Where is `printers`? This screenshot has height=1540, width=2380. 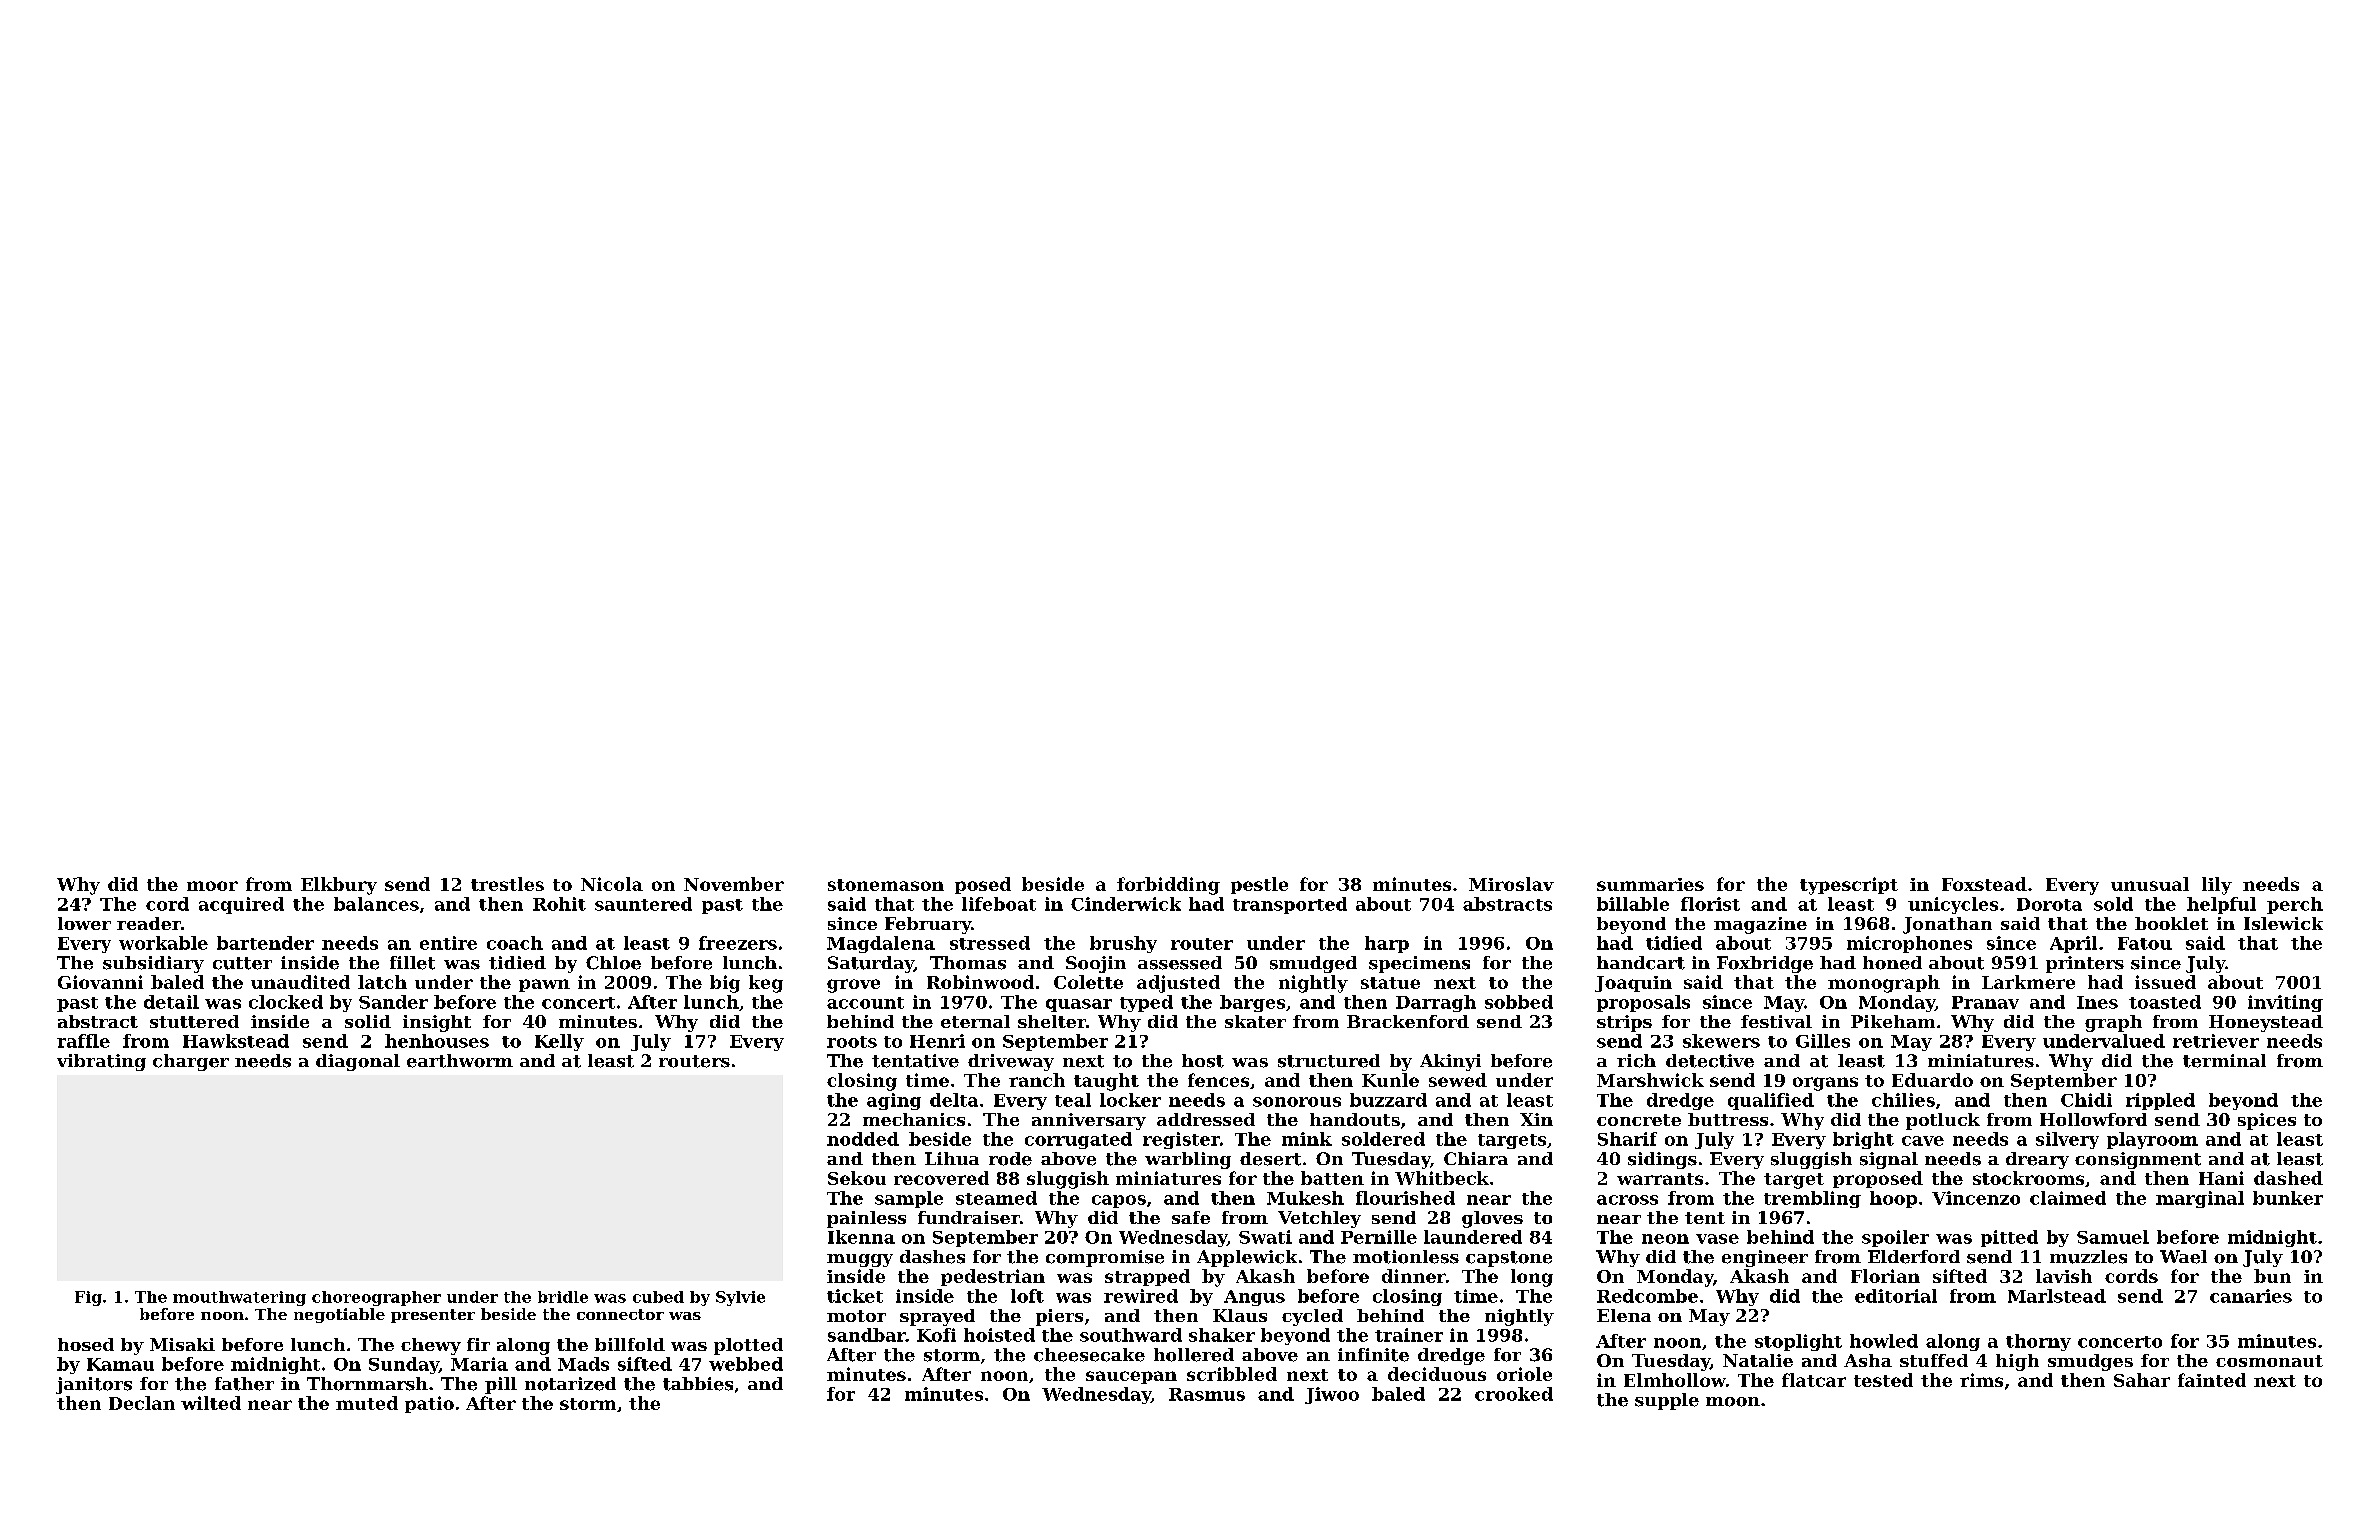
printers is located at coordinates (2085, 964).
